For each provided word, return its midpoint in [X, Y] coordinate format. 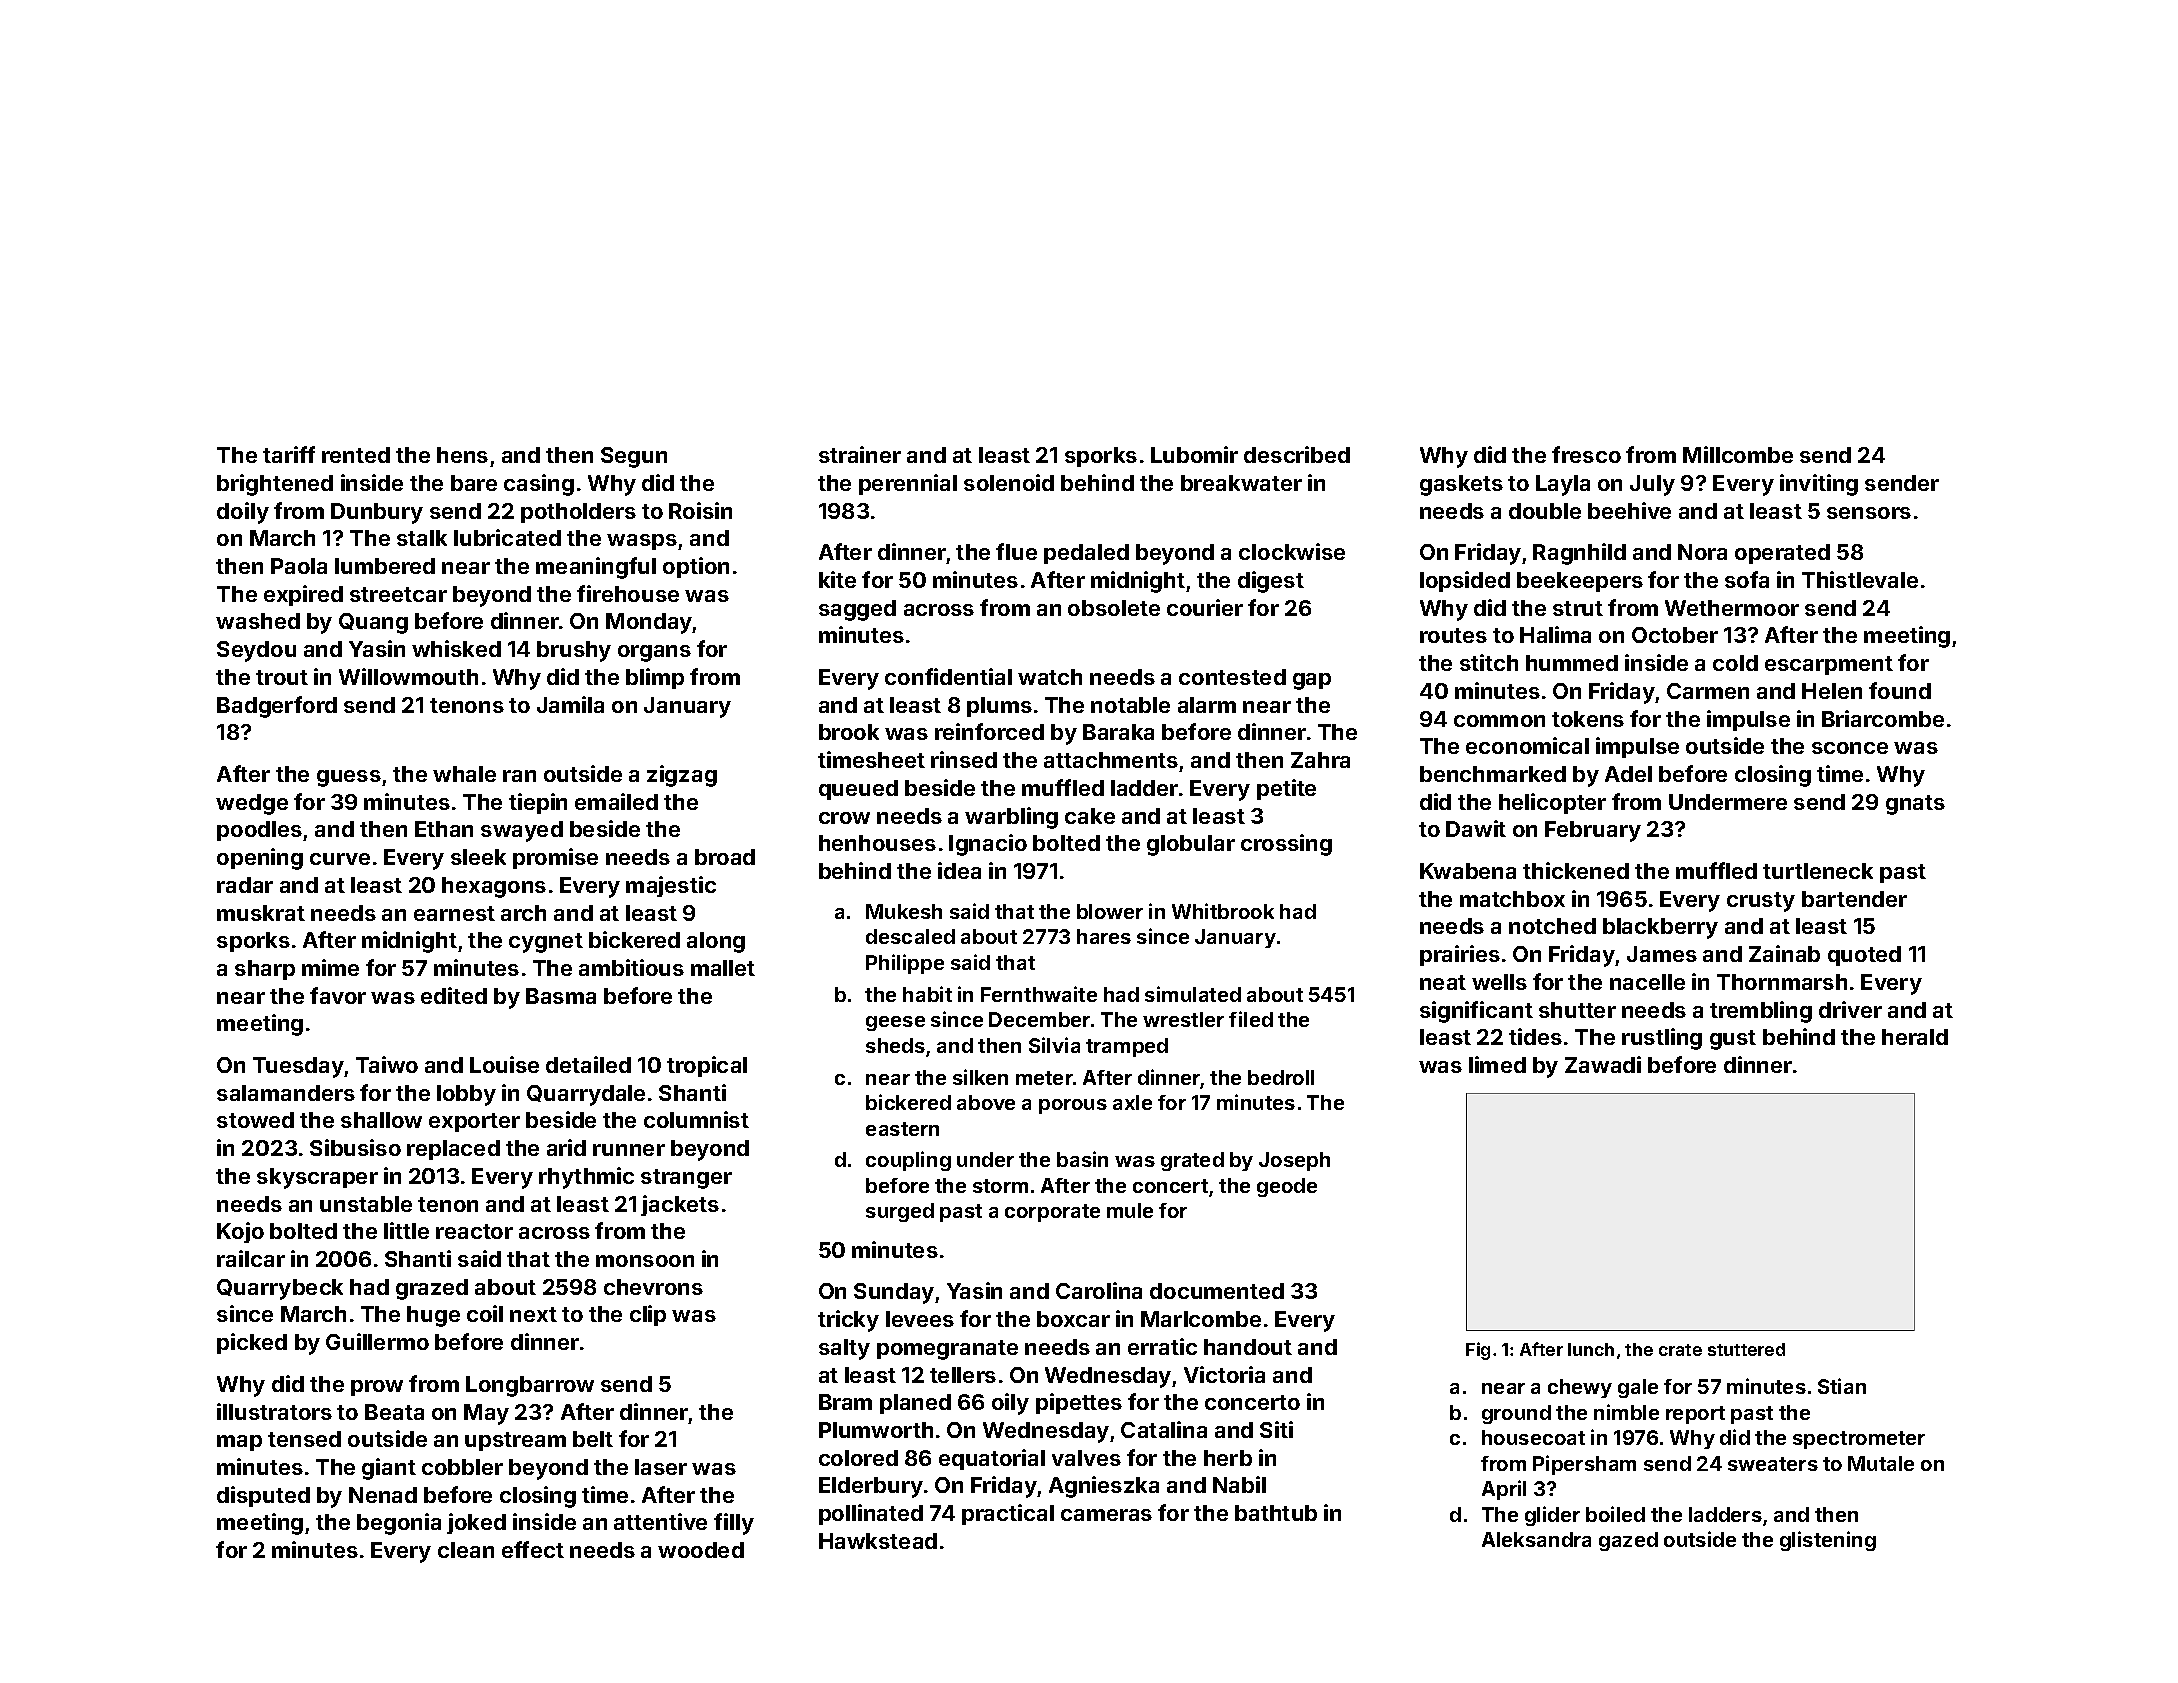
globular [1191, 845]
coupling [908, 1161]
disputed [263, 1496]
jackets [680, 1205]
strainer [860, 454]
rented [356, 455]
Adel [1628, 774]
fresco [1586, 454]
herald [1915, 1037]
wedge [252, 804]
